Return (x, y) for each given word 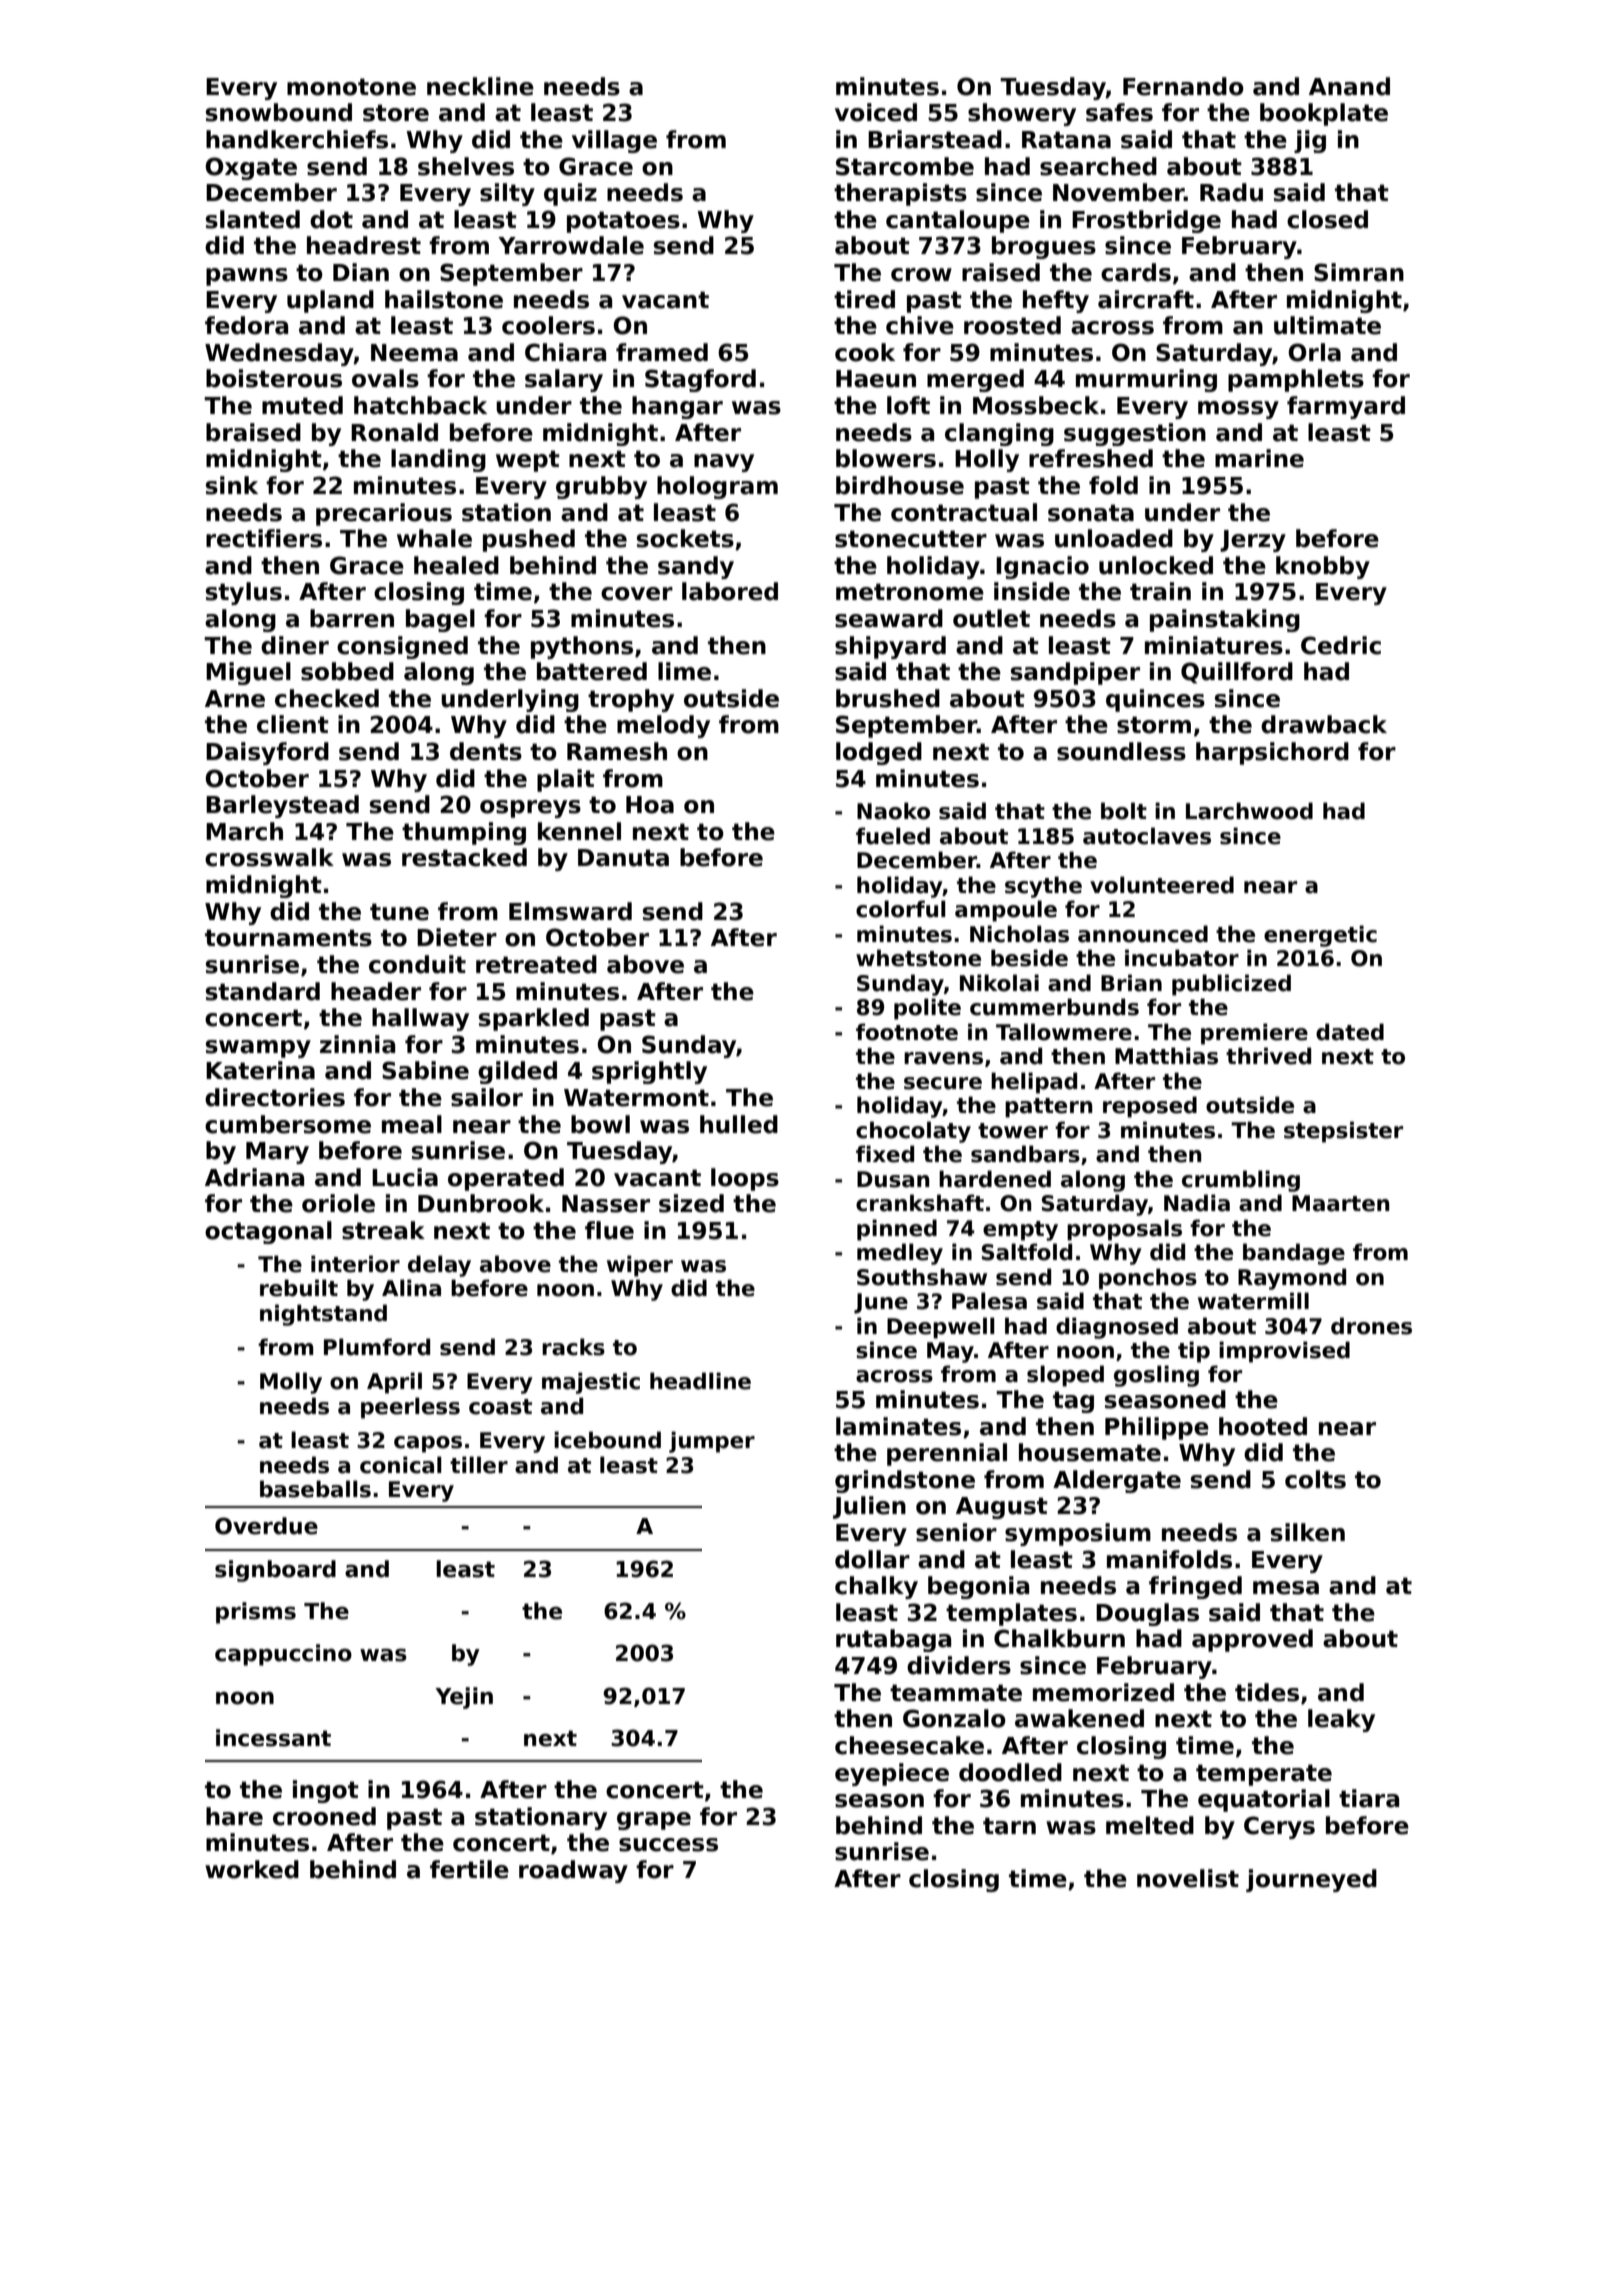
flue (609, 1230)
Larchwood (1249, 811)
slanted (253, 219)
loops (745, 1179)
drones (1371, 1326)
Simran (1359, 272)
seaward (889, 618)
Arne (235, 699)
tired (864, 299)
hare (234, 1816)
